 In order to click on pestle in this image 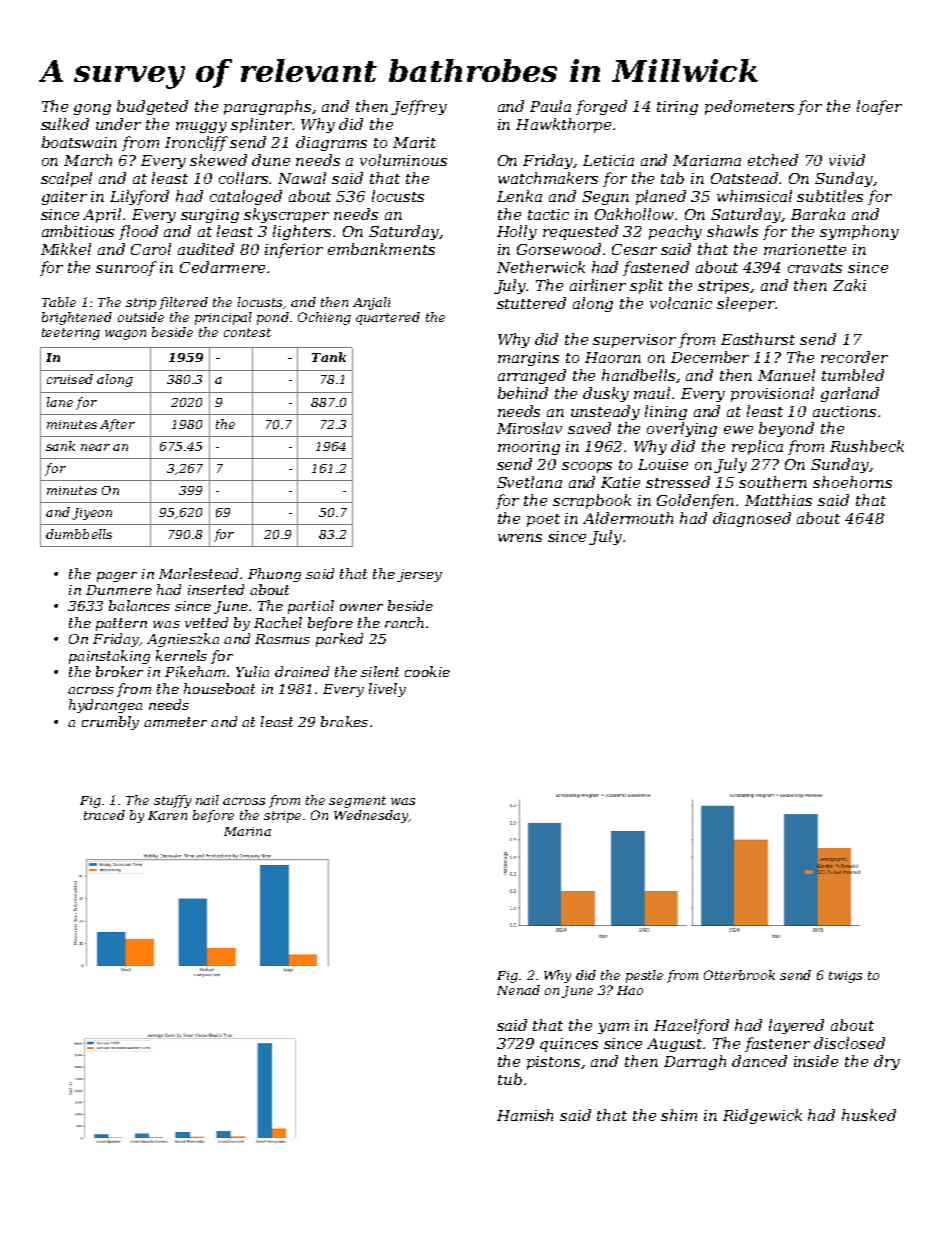, I will do `click(644, 976)`.
